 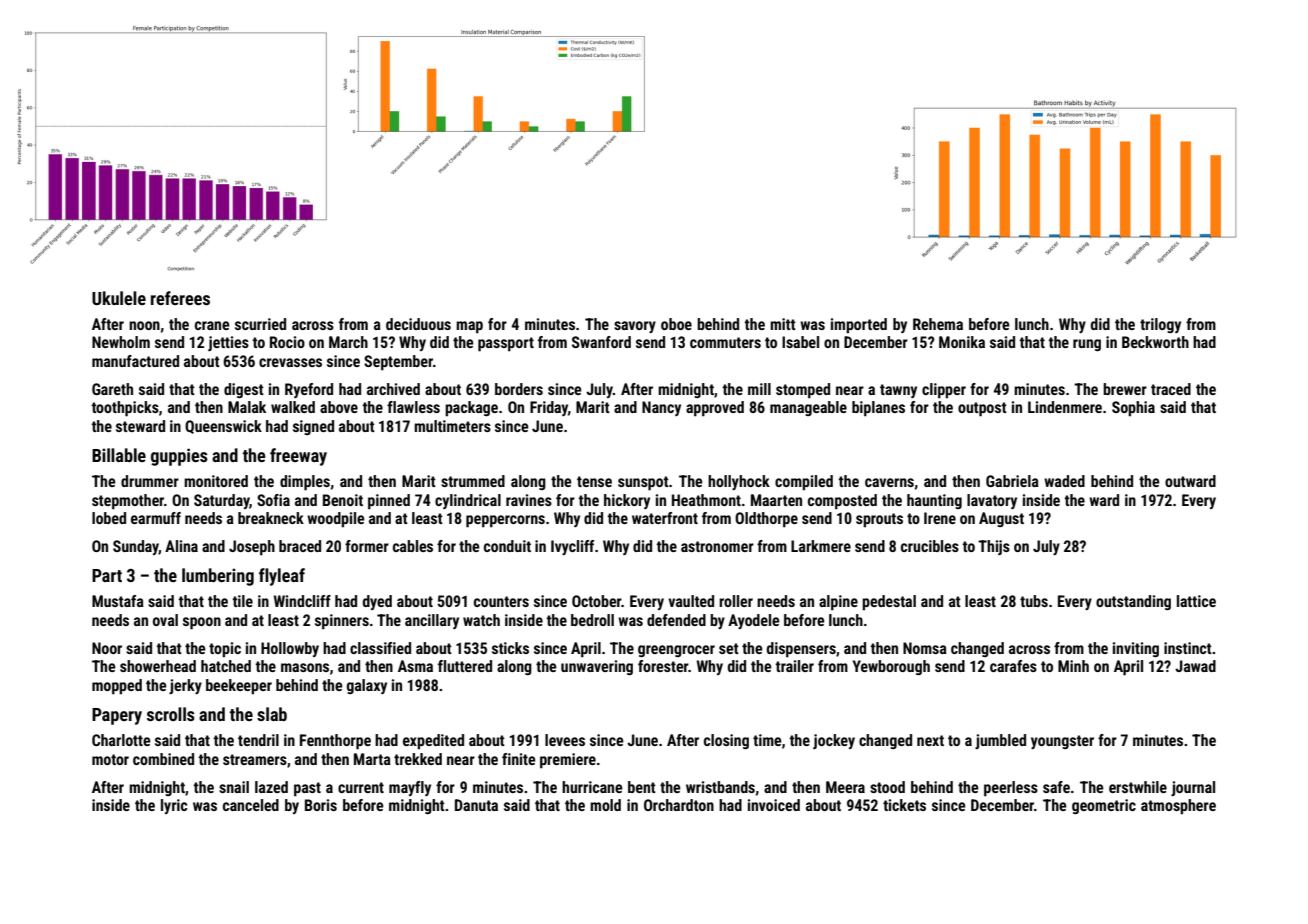 I want to click on slab, so click(x=272, y=714).
